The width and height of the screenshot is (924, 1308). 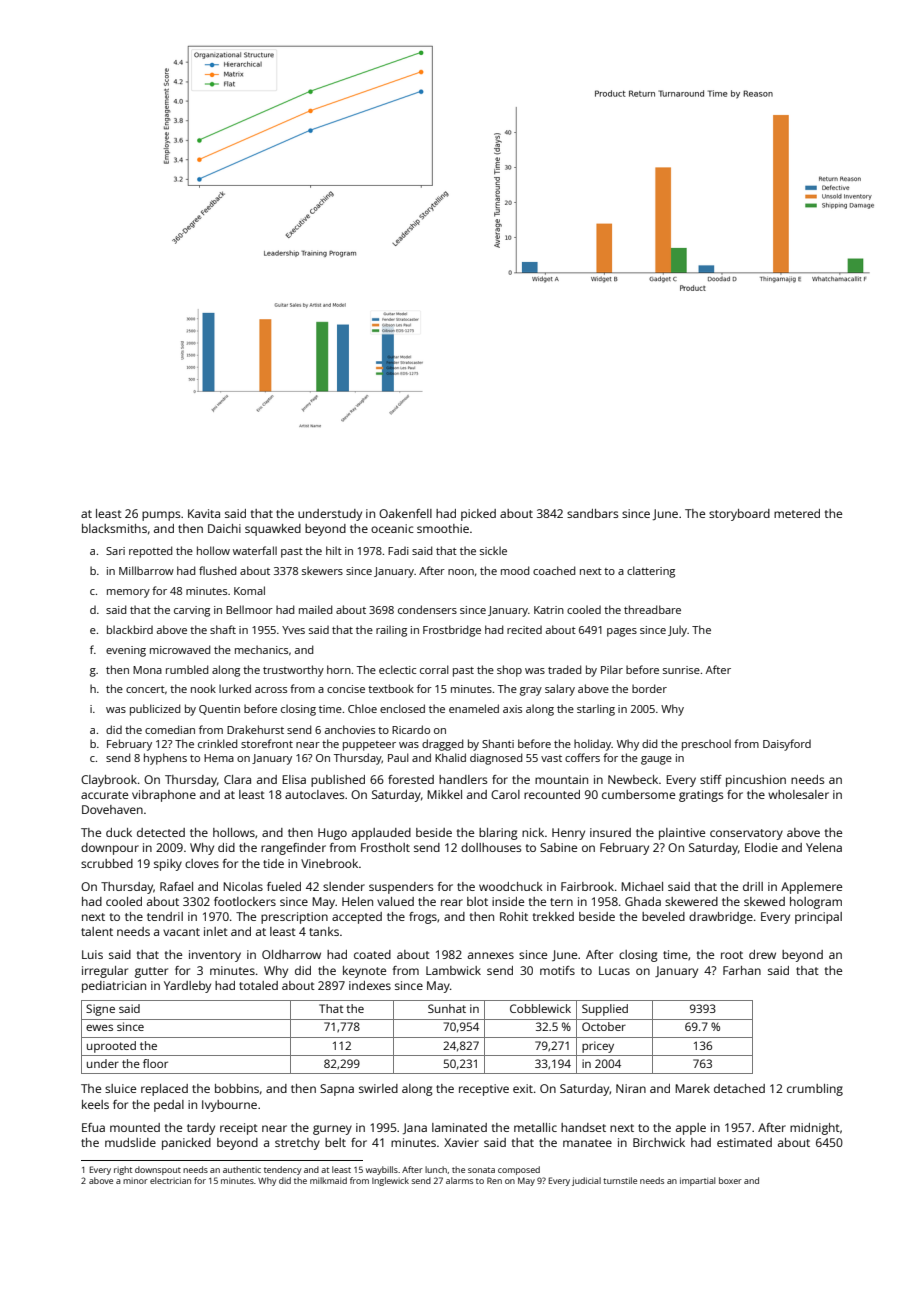 I want to click on milkmaid, so click(x=328, y=1180).
